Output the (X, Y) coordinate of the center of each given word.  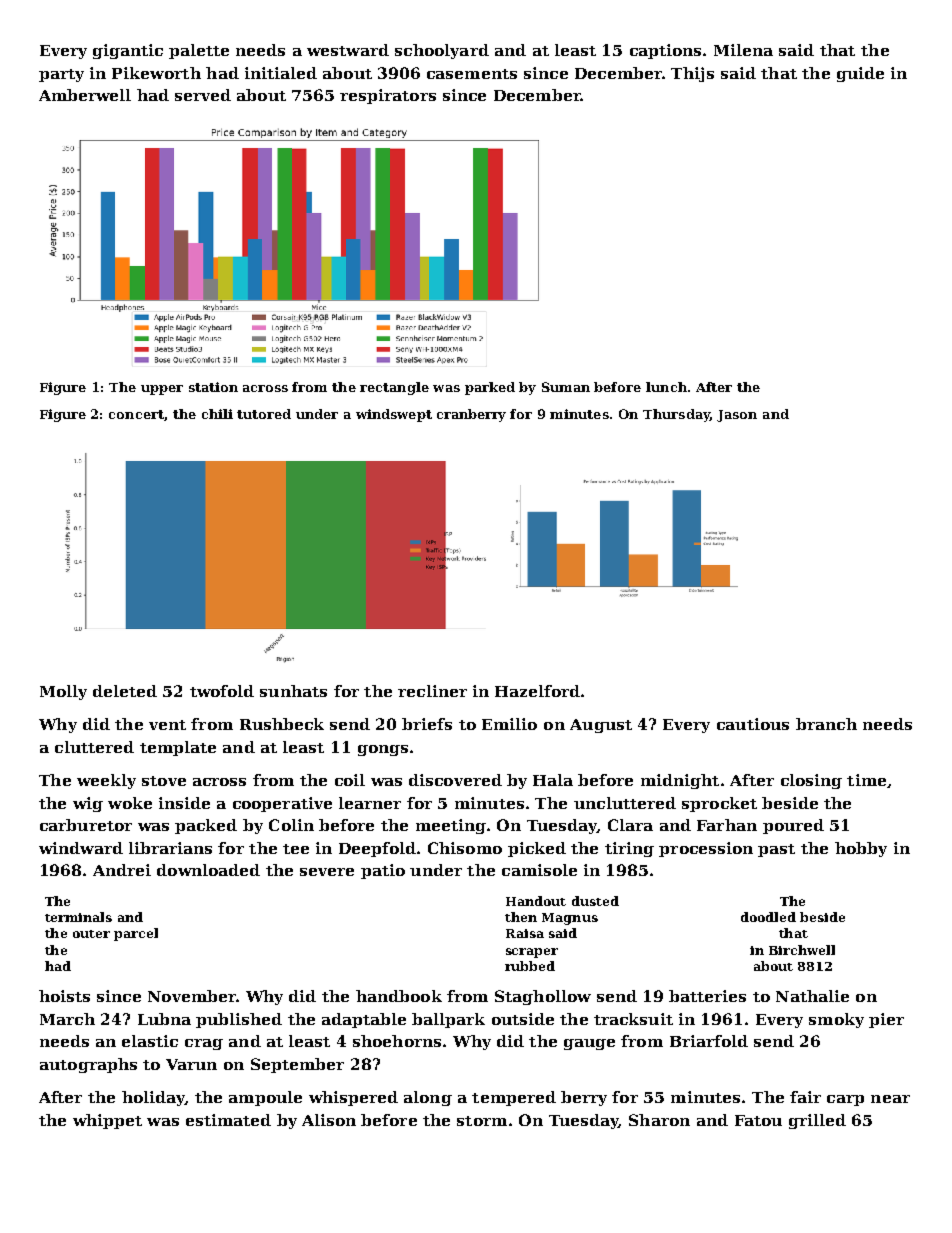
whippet (107, 1121)
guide (860, 74)
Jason (737, 416)
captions (665, 51)
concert (136, 414)
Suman (566, 387)
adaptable (364, 1020)
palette (199, 51)
